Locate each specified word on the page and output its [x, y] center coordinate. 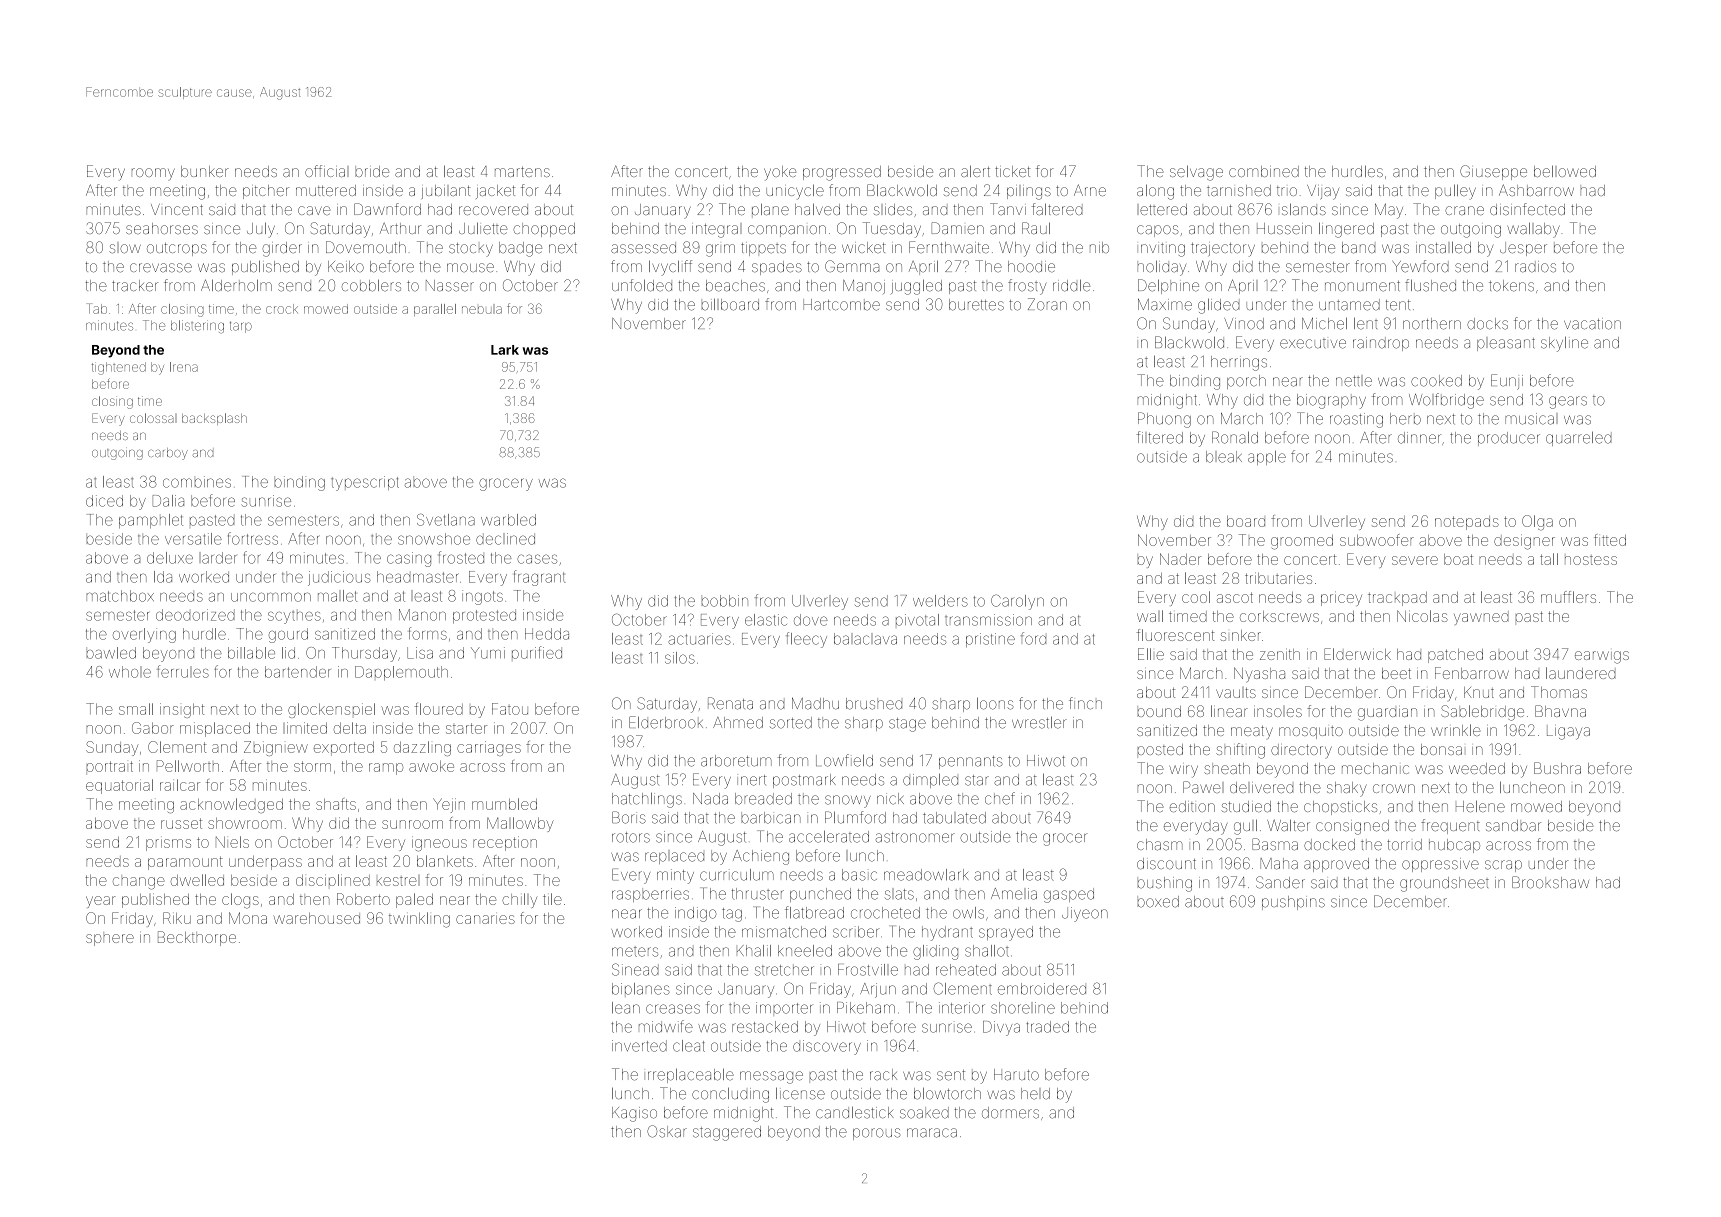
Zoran [1047, 304]
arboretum [736, 761]
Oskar [667, 1131]
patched [1455, 656]
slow [125, 248]
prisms [168, 845]
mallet [338, 596]
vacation [1592, 324]
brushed [874, 704]
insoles [1278, 711]
